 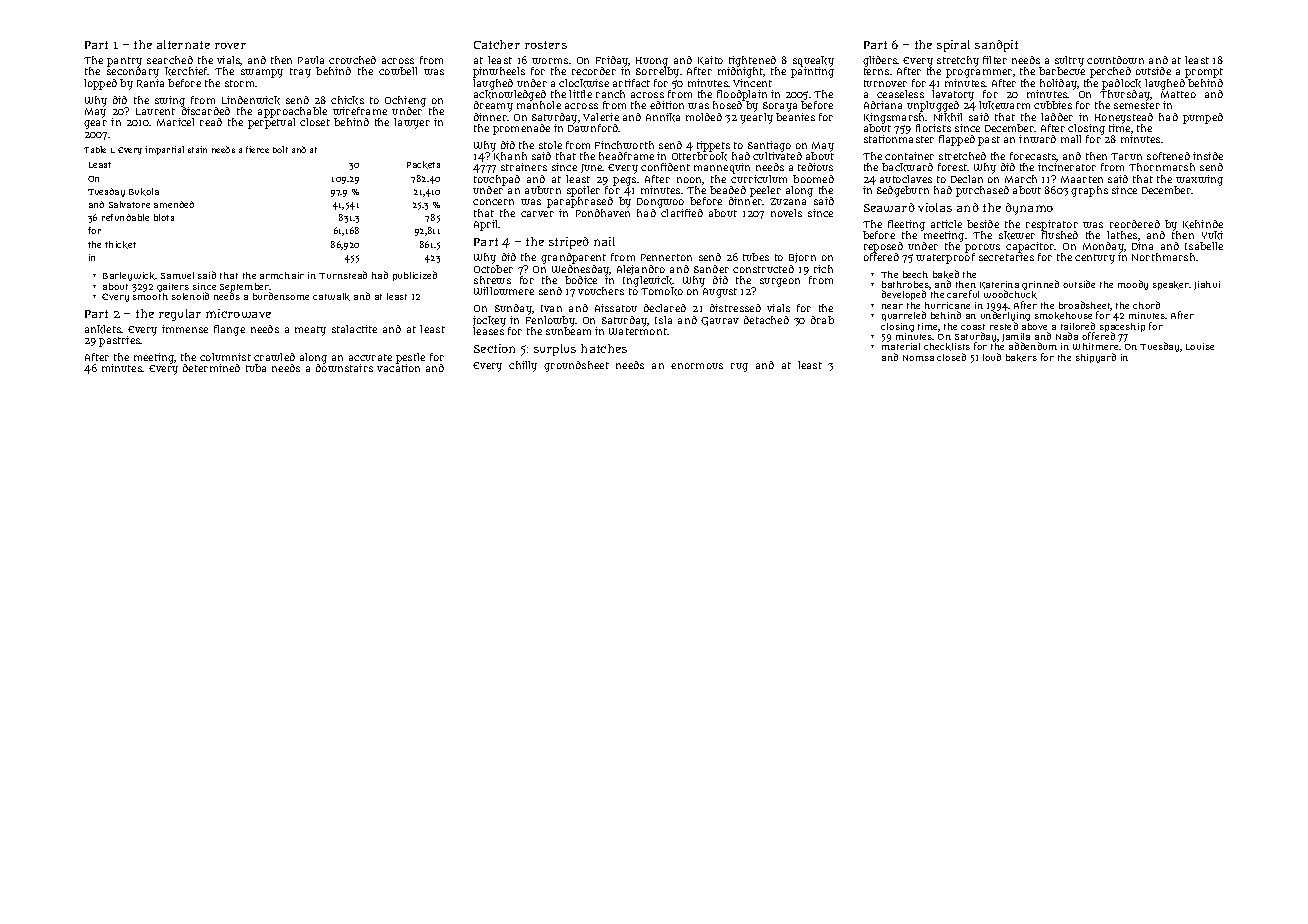 What do you see at coordinates (1122, 235) in the screenshot?
I see `lathes` at bounding box center [1122, 235].
